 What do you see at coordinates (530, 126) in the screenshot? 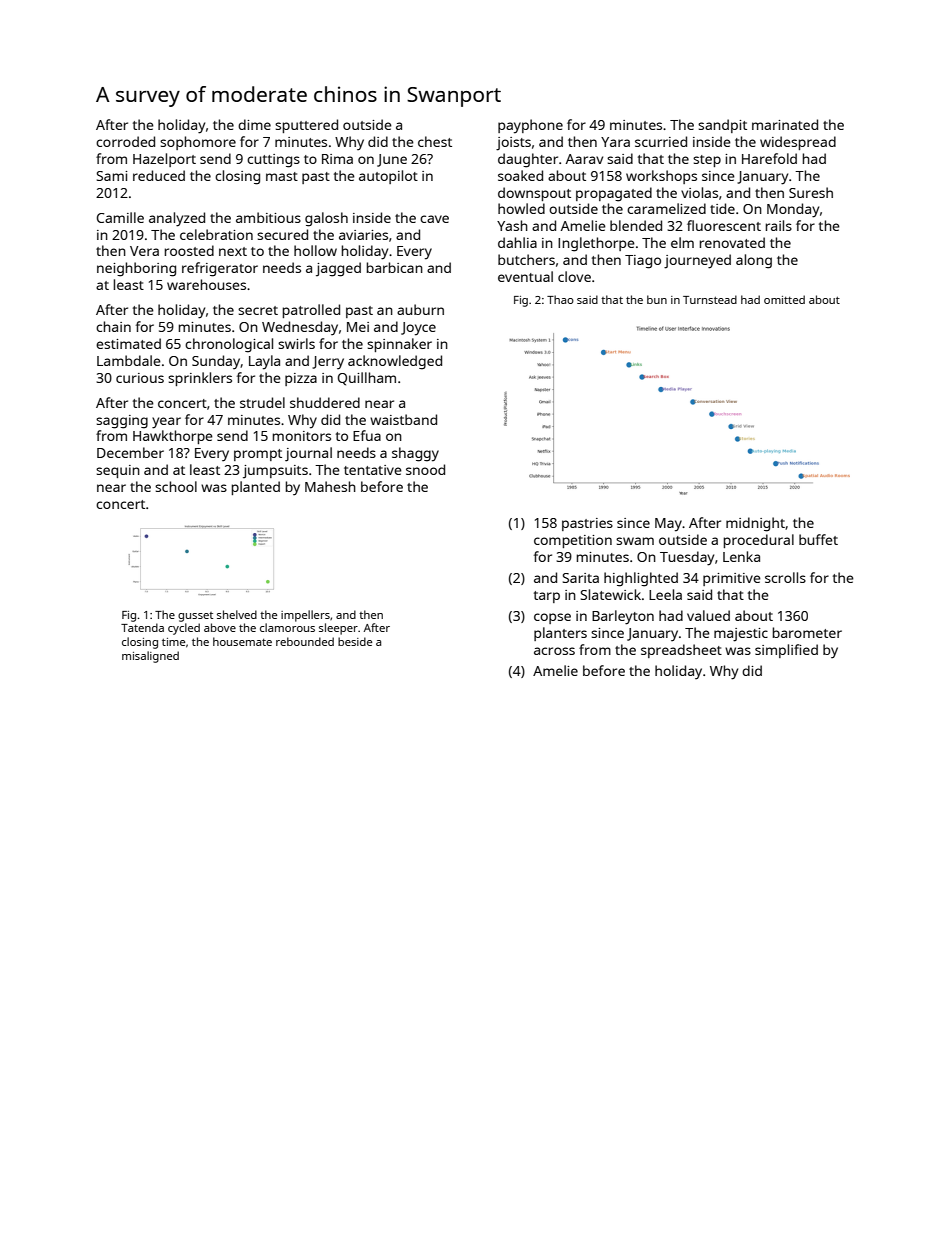
I see `payphone` at bounding box center [530, 126].
